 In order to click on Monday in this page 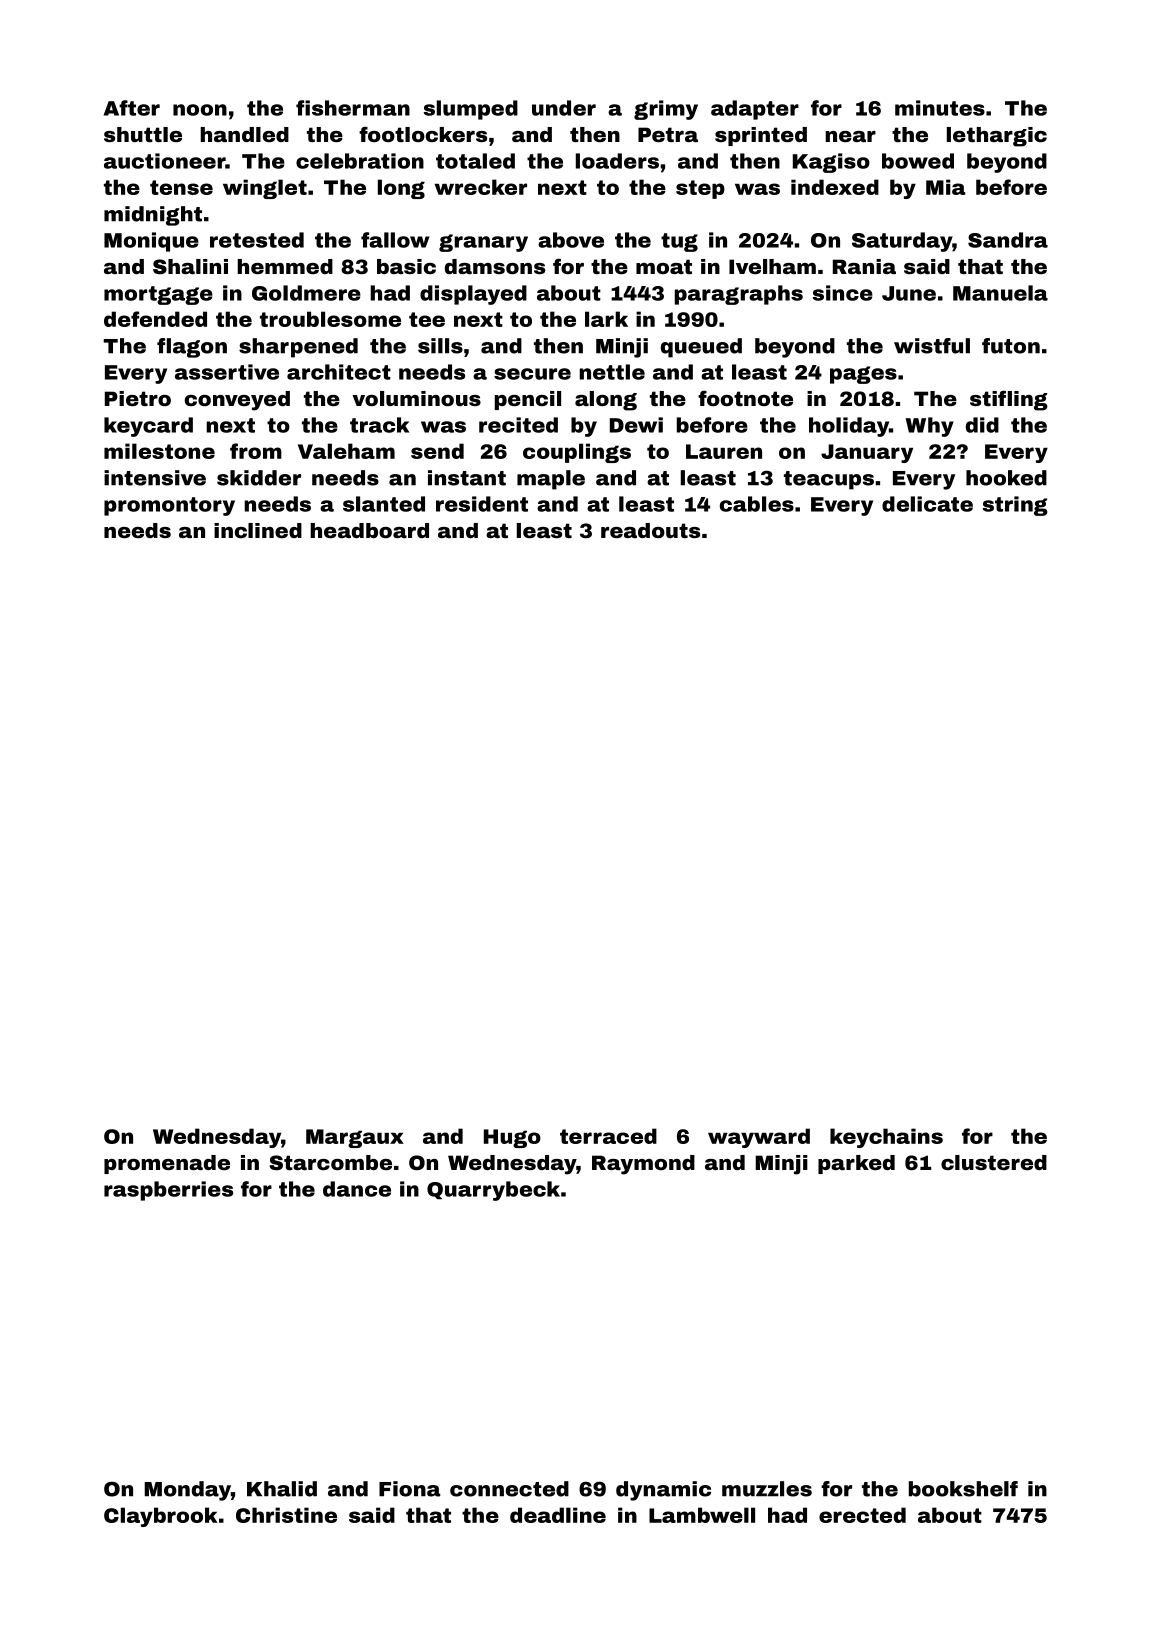, I will do `click(187, 1491)`.
